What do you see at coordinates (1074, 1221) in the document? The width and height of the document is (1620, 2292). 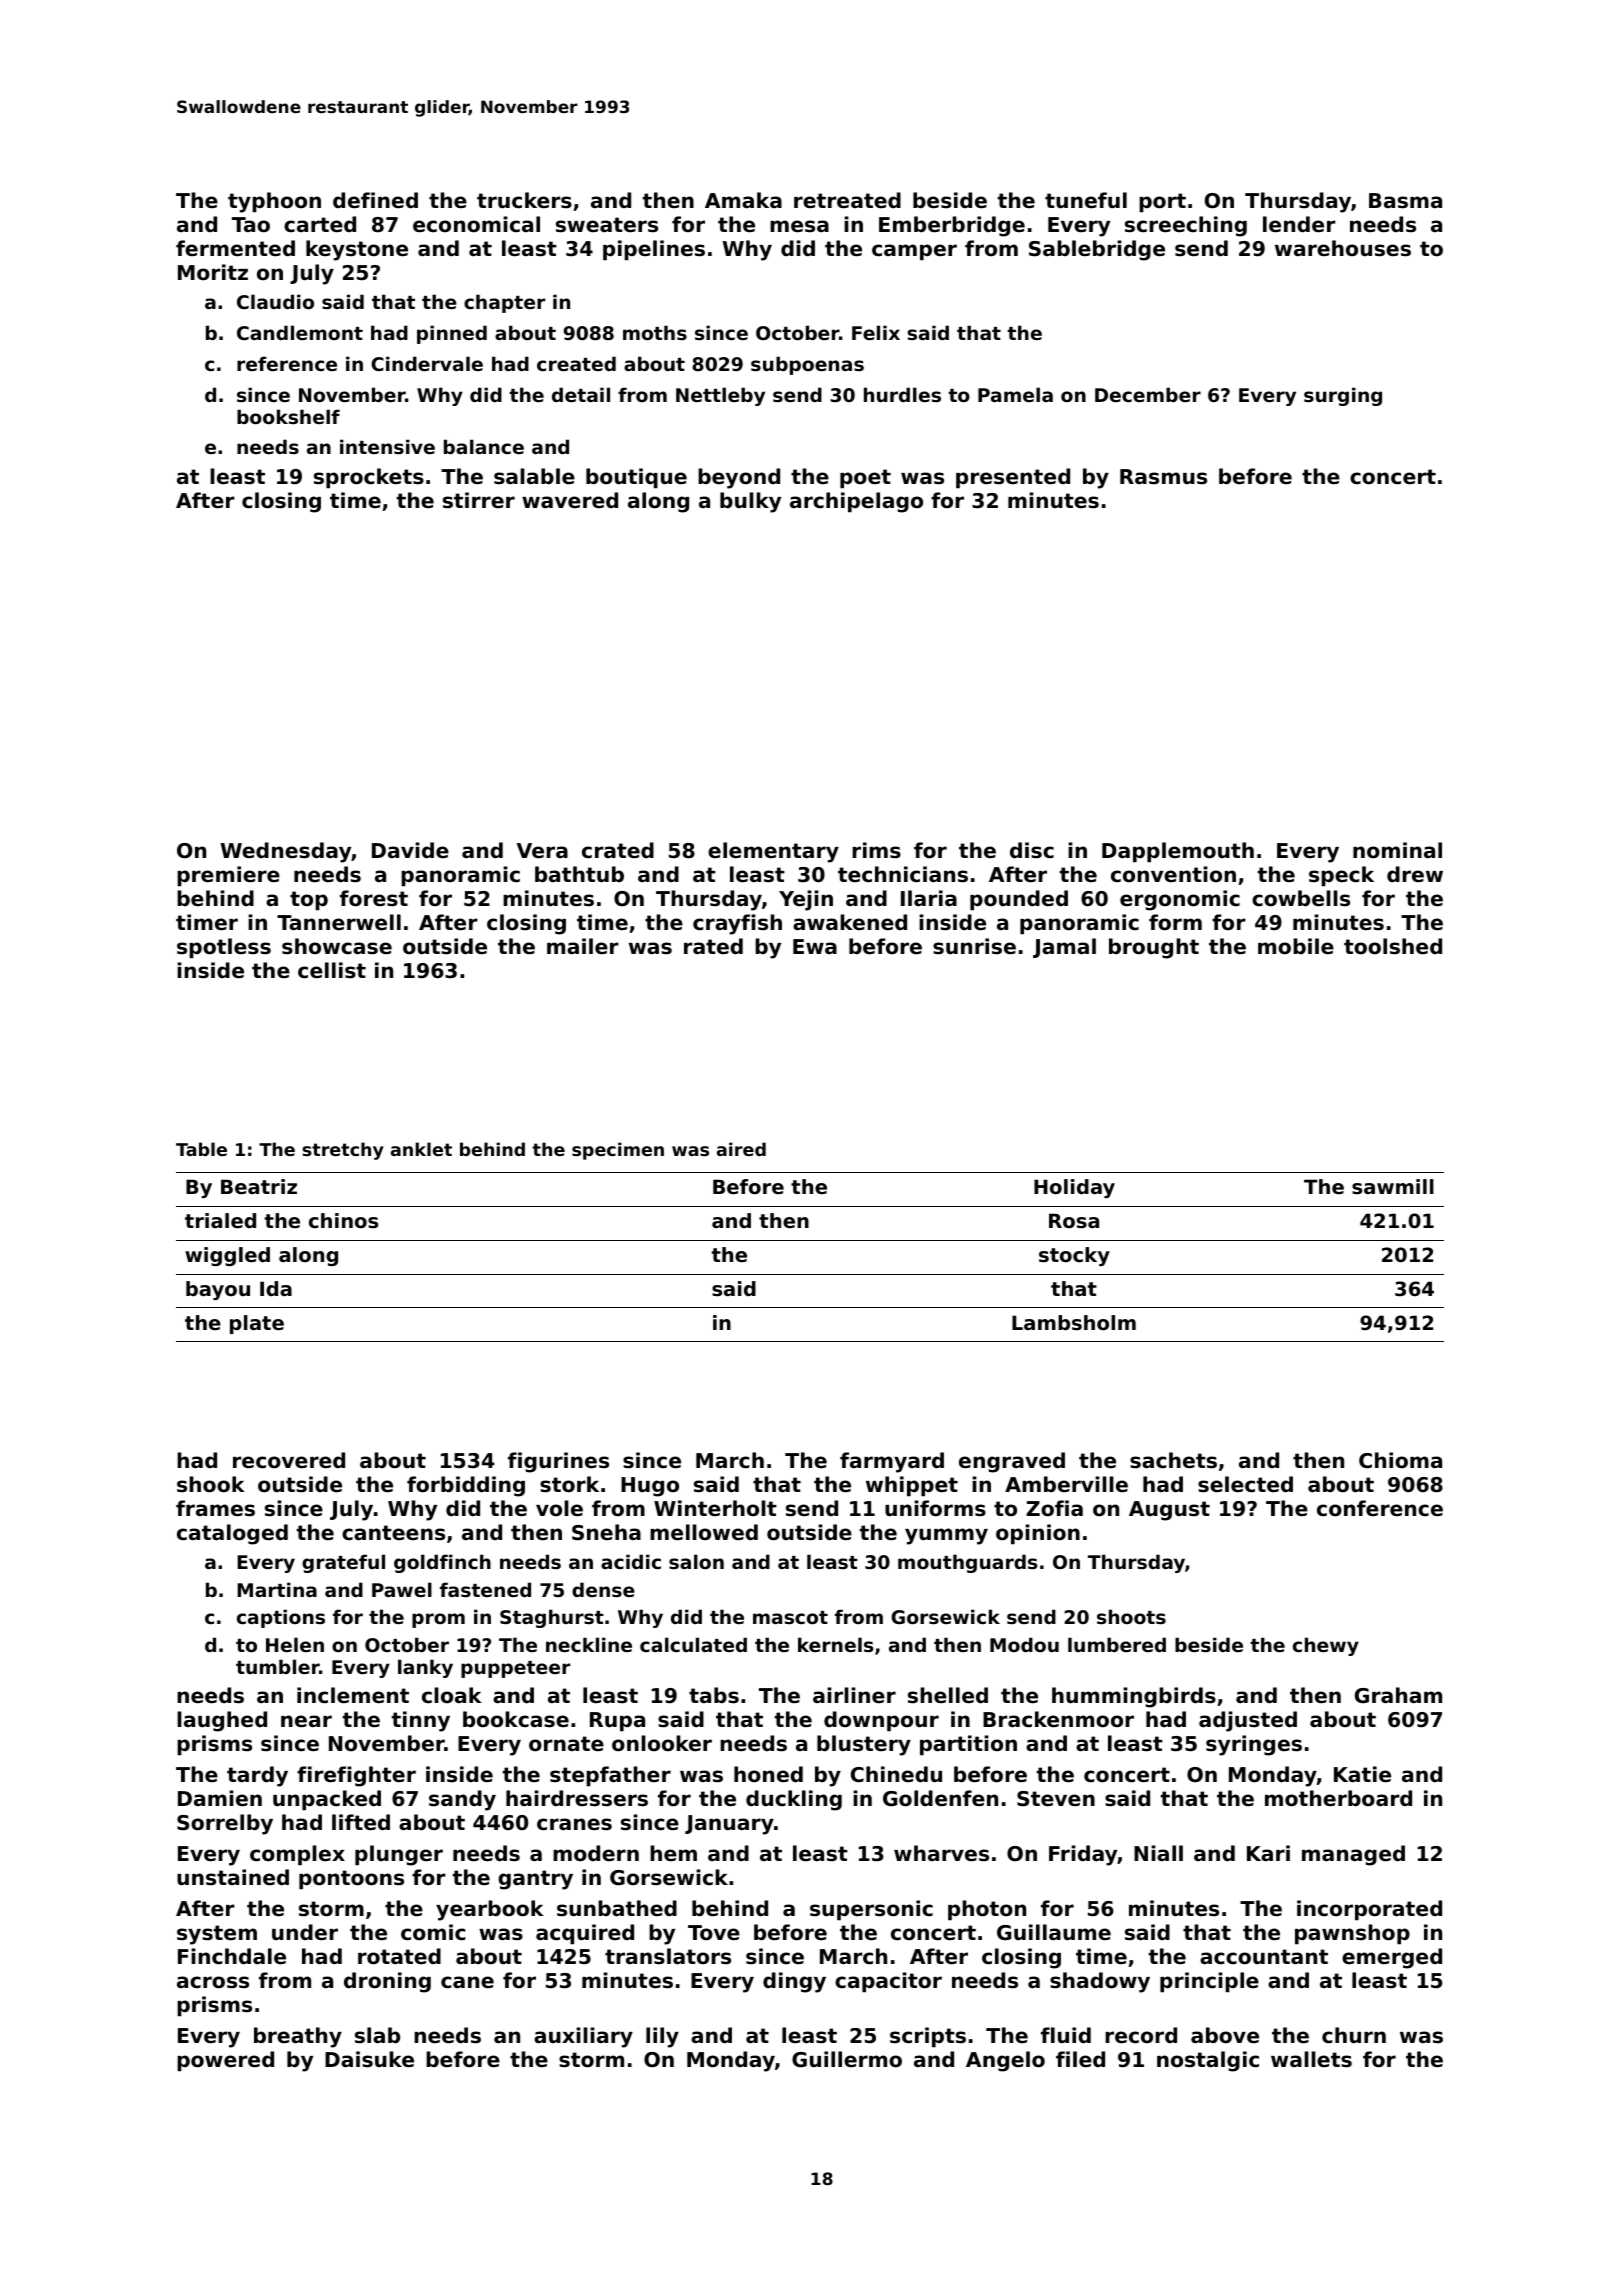 I see `Rosa` at bounding box center [1074, 1221].
